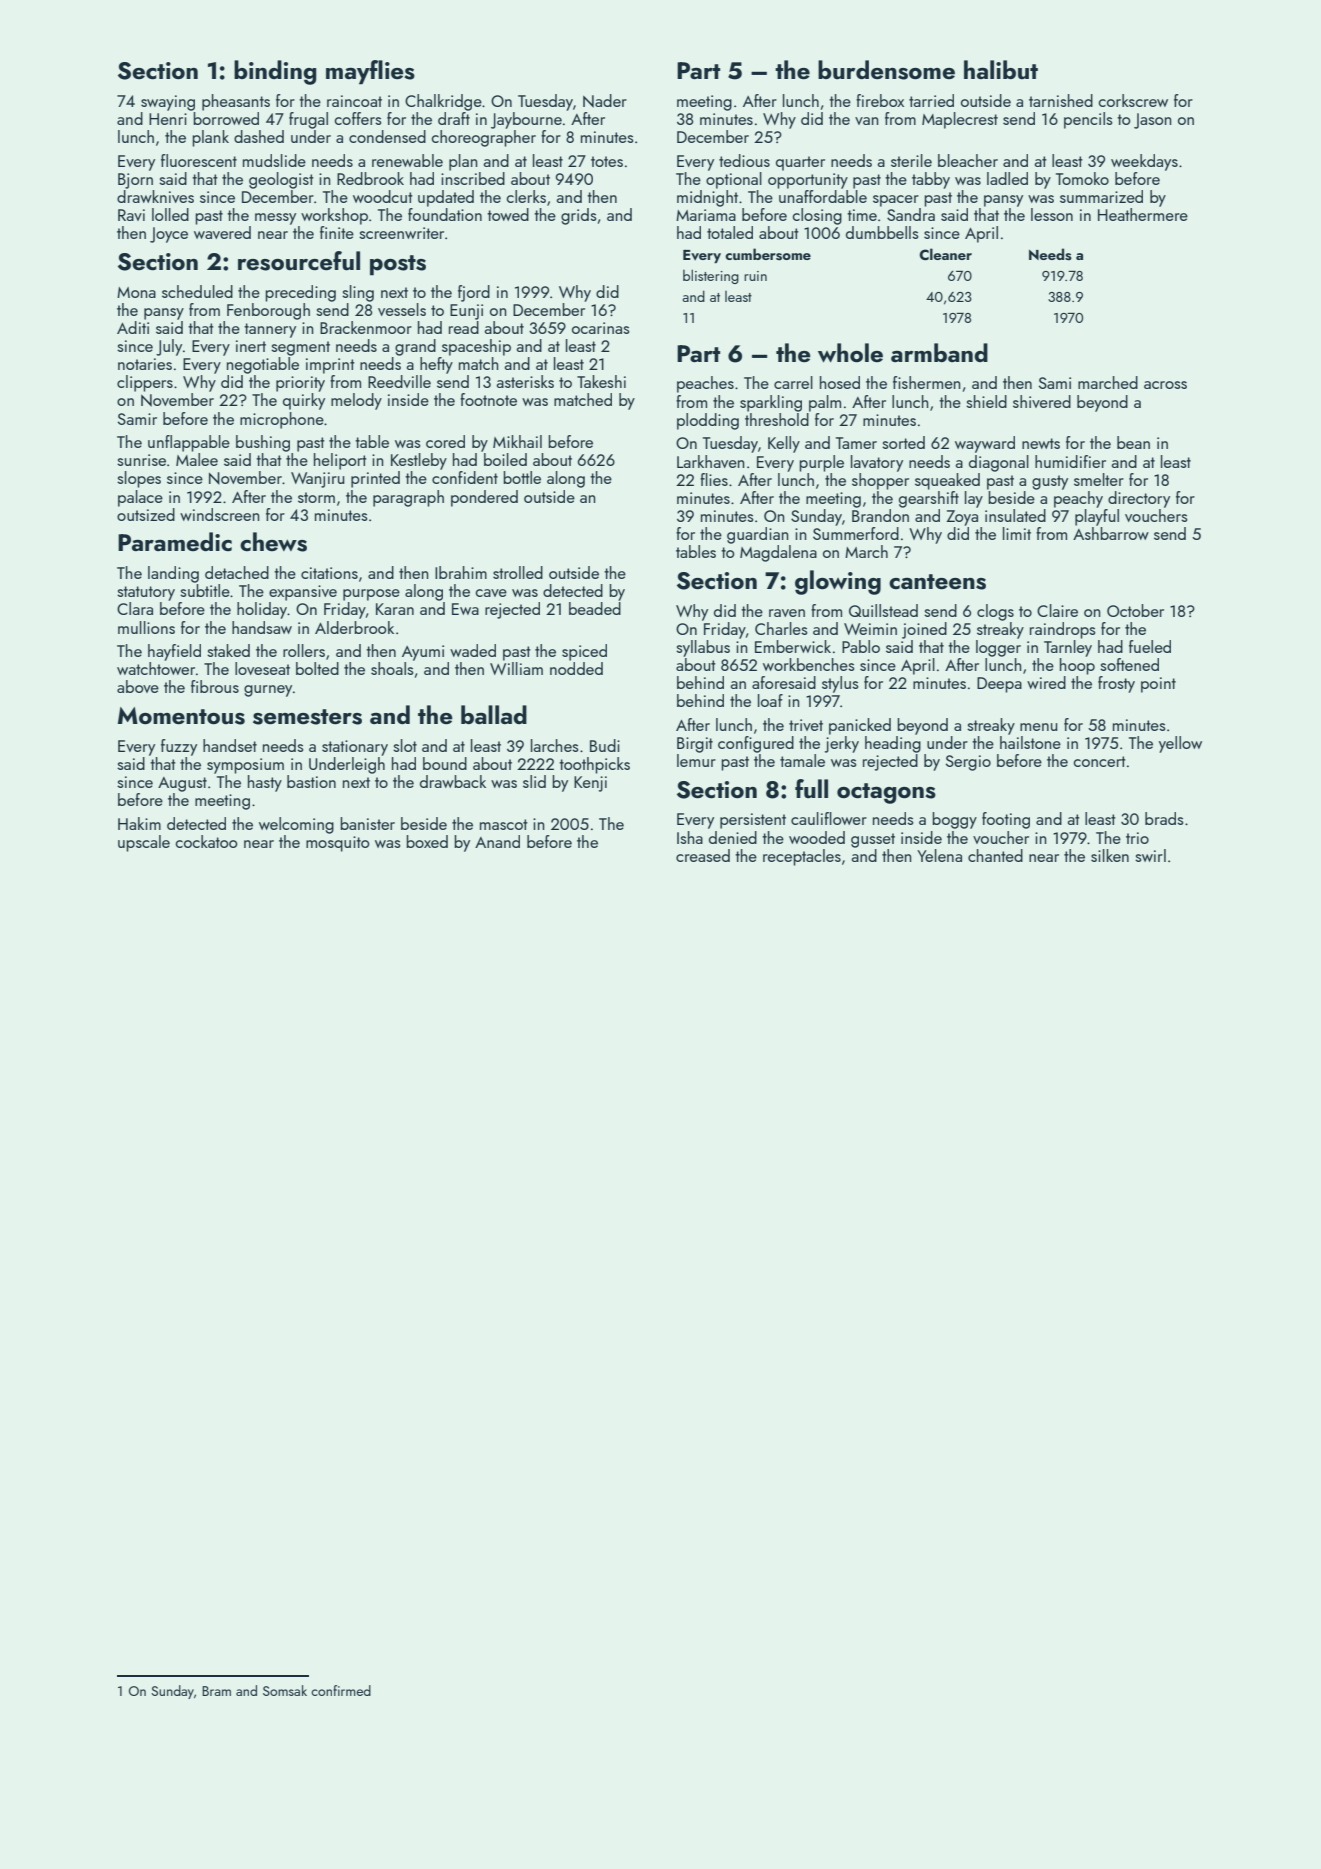 This document has height=1869, width=1321. Describe the element at coordinates (354, 627) in the document. I see `Alderbrook` at that location.
